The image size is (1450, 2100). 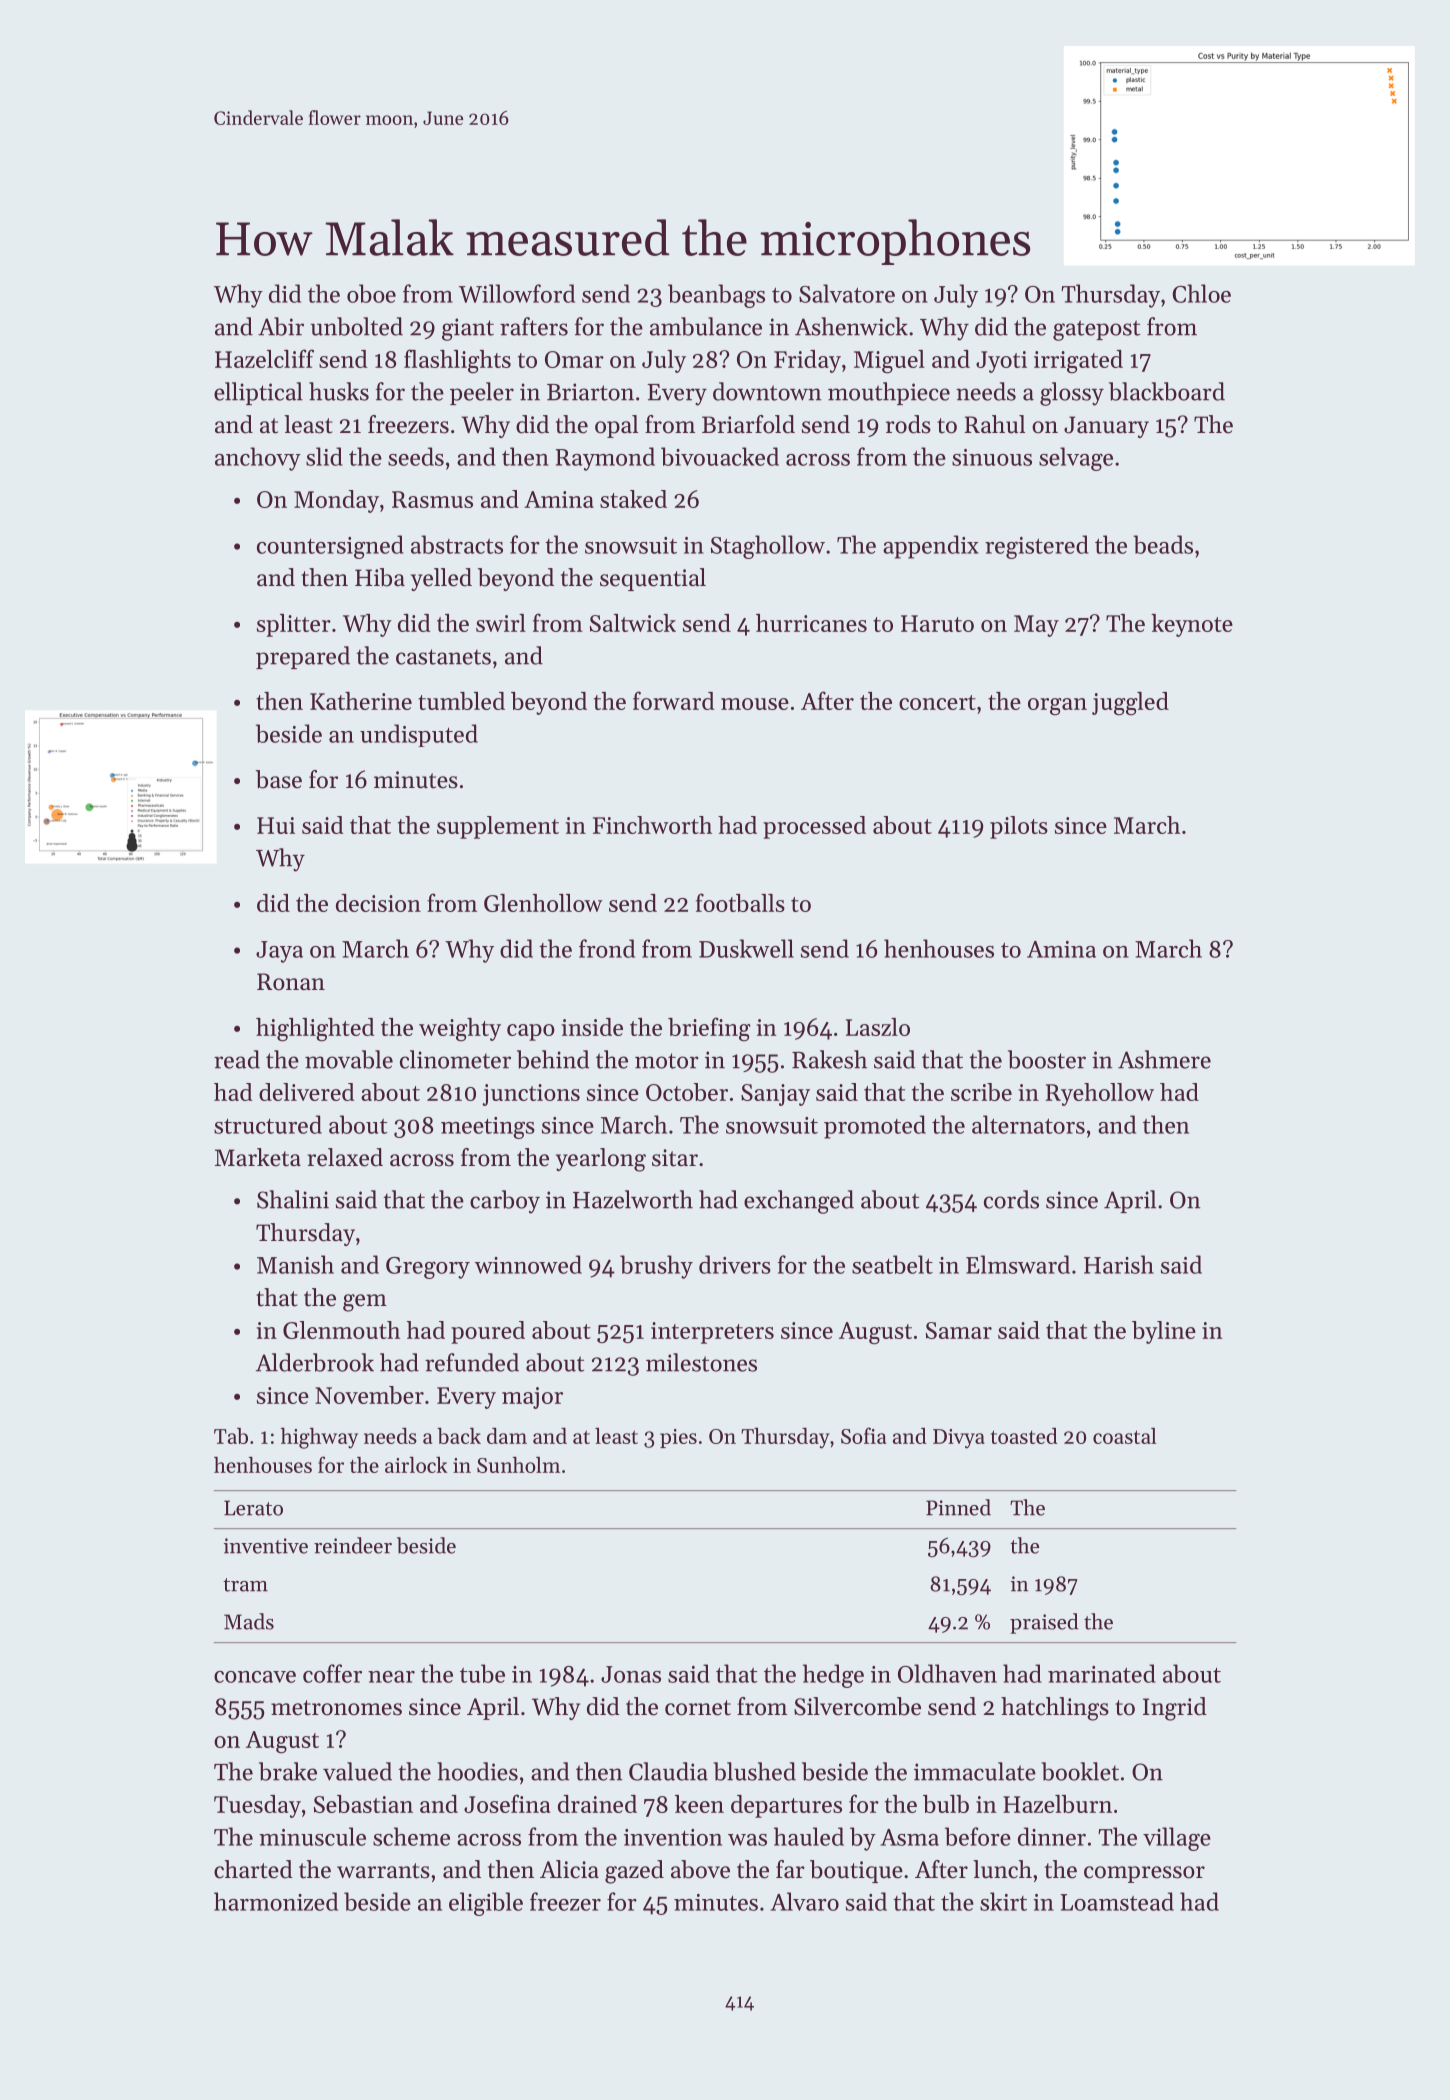 What do you see at coordinates (1119, 1264) in the screenshot?
I see `Harish` at bounding box center [1119, 1264].
